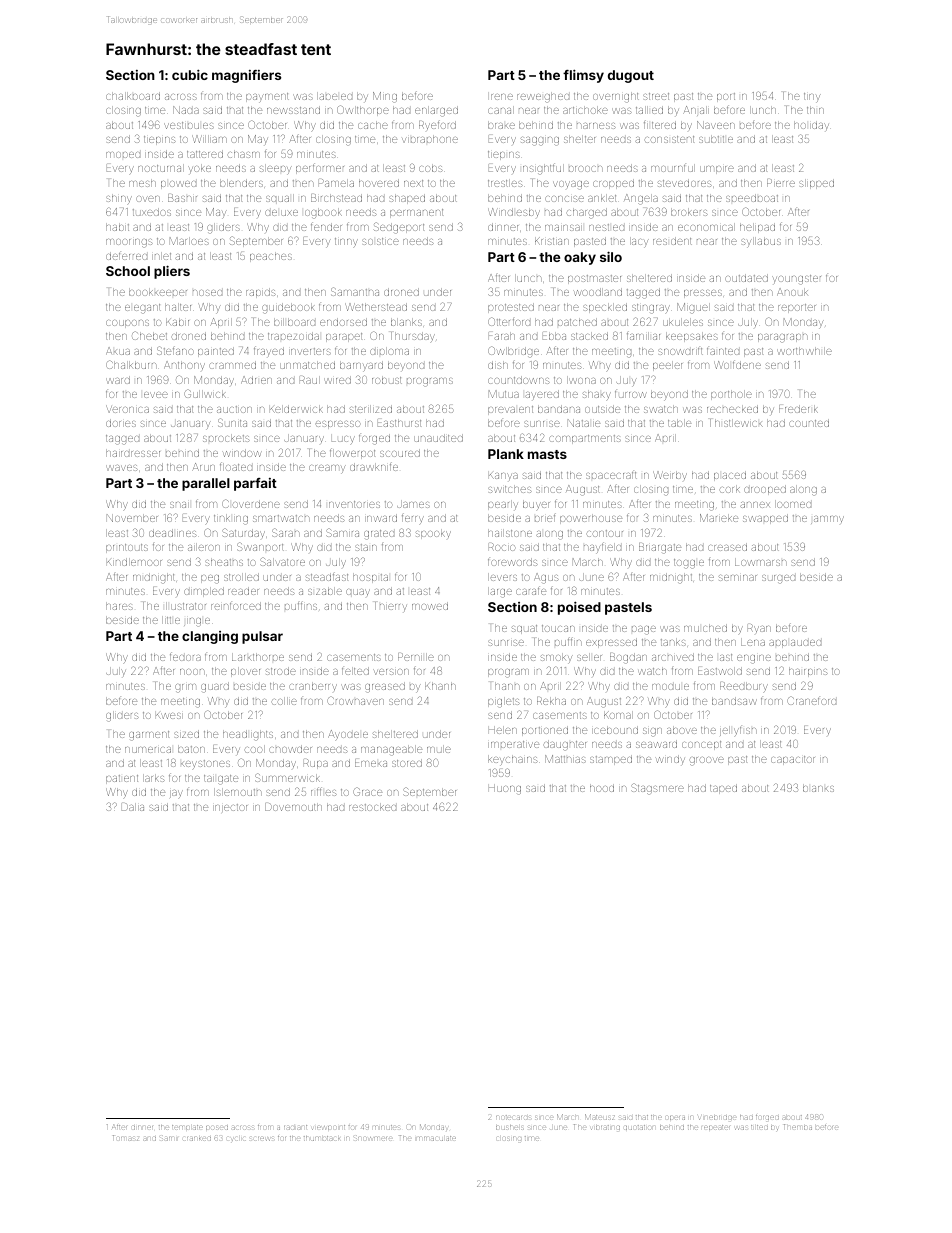  What do you see at coordinates (808, 672) in the document?
I see `hairpins` at bounding box center [808, 672].
